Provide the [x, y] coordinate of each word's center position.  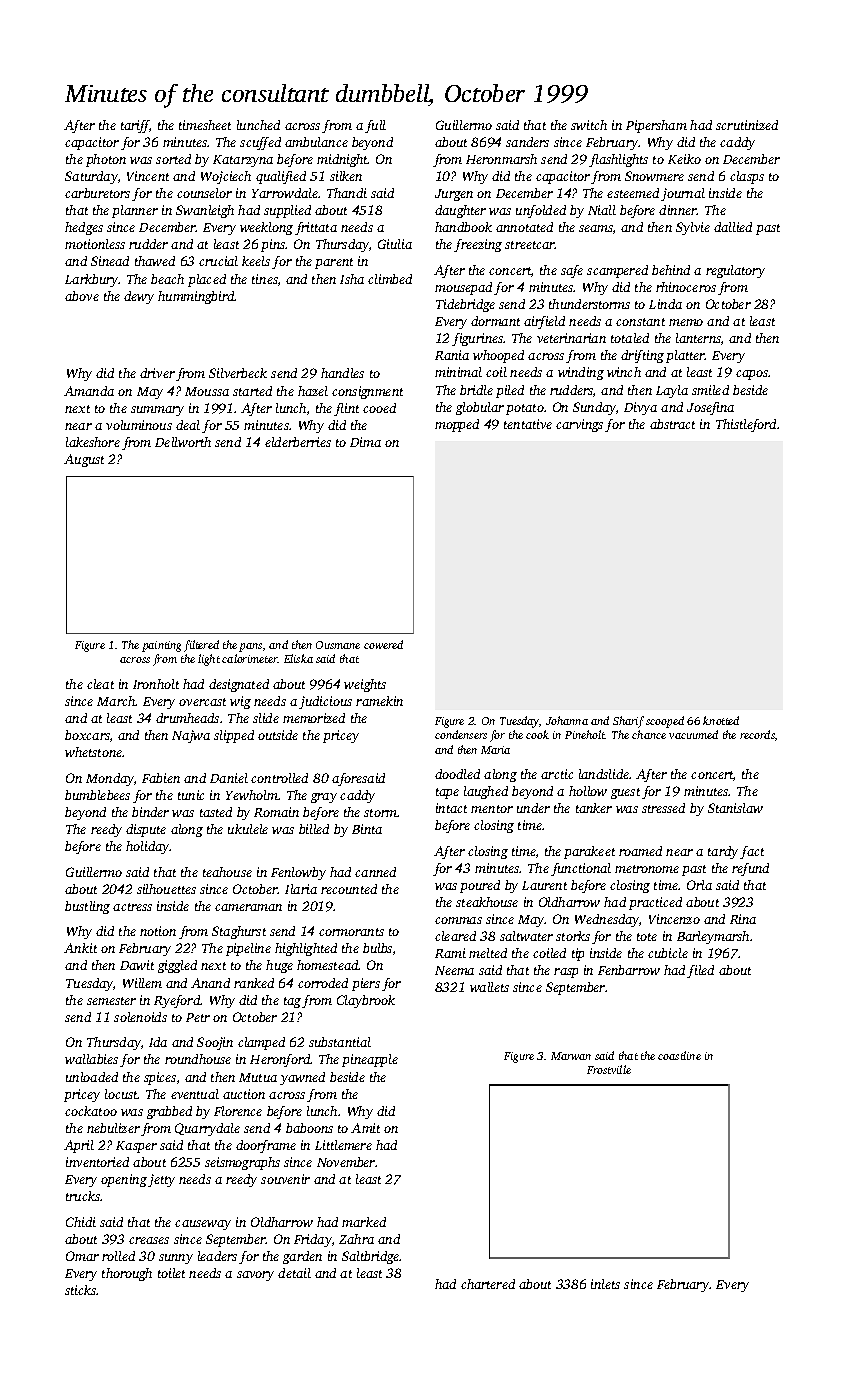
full [375, 126]
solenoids [140, 1017]
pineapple [370, 1060]
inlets [605, 1284]
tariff [135, 126]
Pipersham [656, 126]
